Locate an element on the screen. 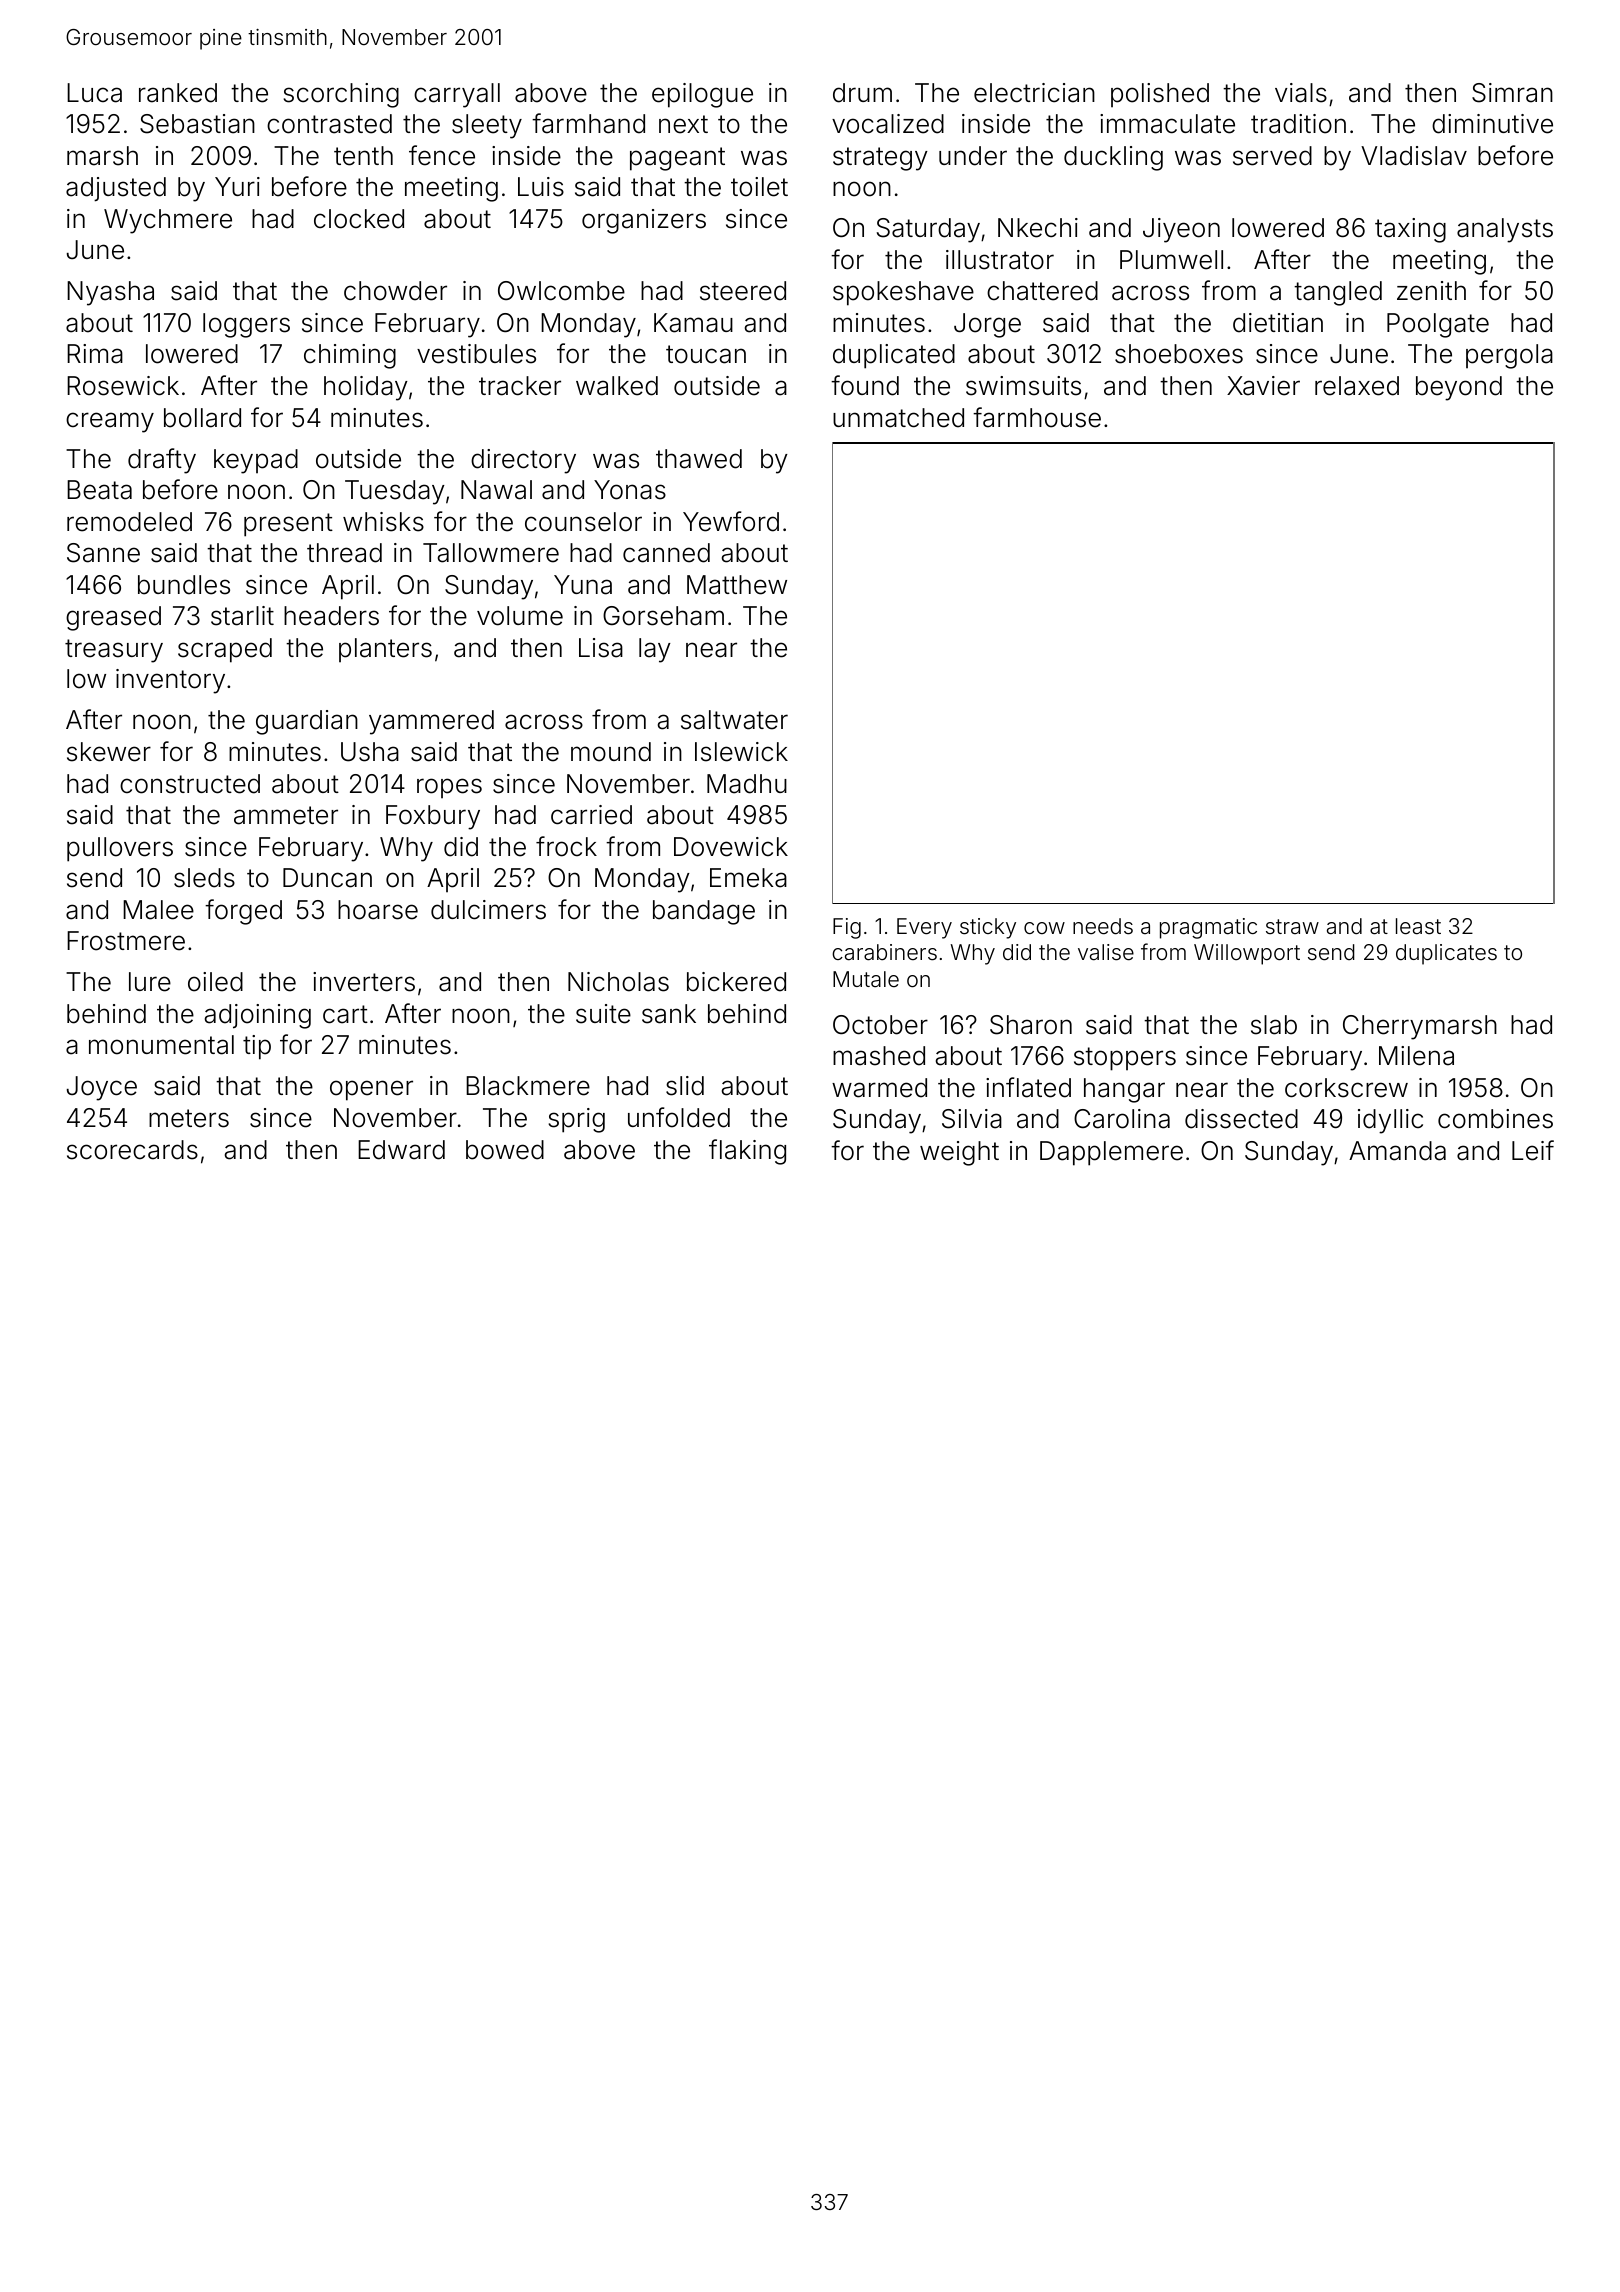 This screenshot has height=2292, width=1620. scorecards is located at coordinates (132, 1150).
